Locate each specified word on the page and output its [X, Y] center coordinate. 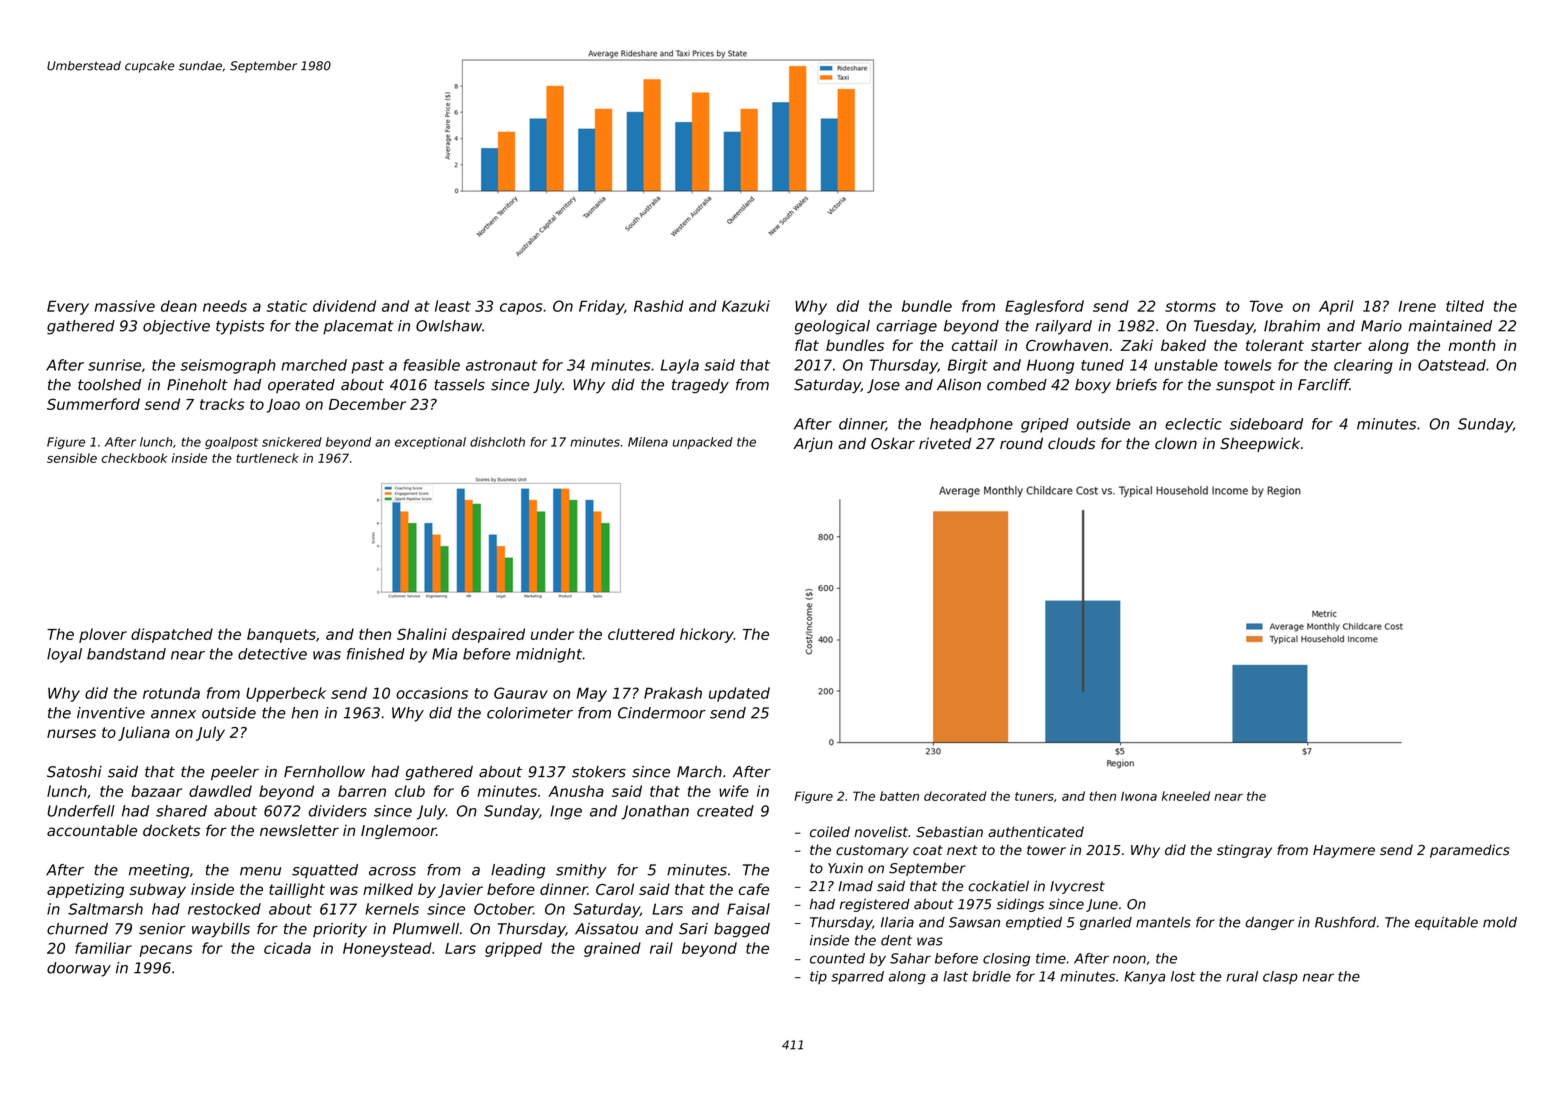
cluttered [641, 634]
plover [103, 635]
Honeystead [387, 949]
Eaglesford [1044, 307]
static [287, 306]
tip [818, 977]
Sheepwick [1260, 444]
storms [1190, 306]
